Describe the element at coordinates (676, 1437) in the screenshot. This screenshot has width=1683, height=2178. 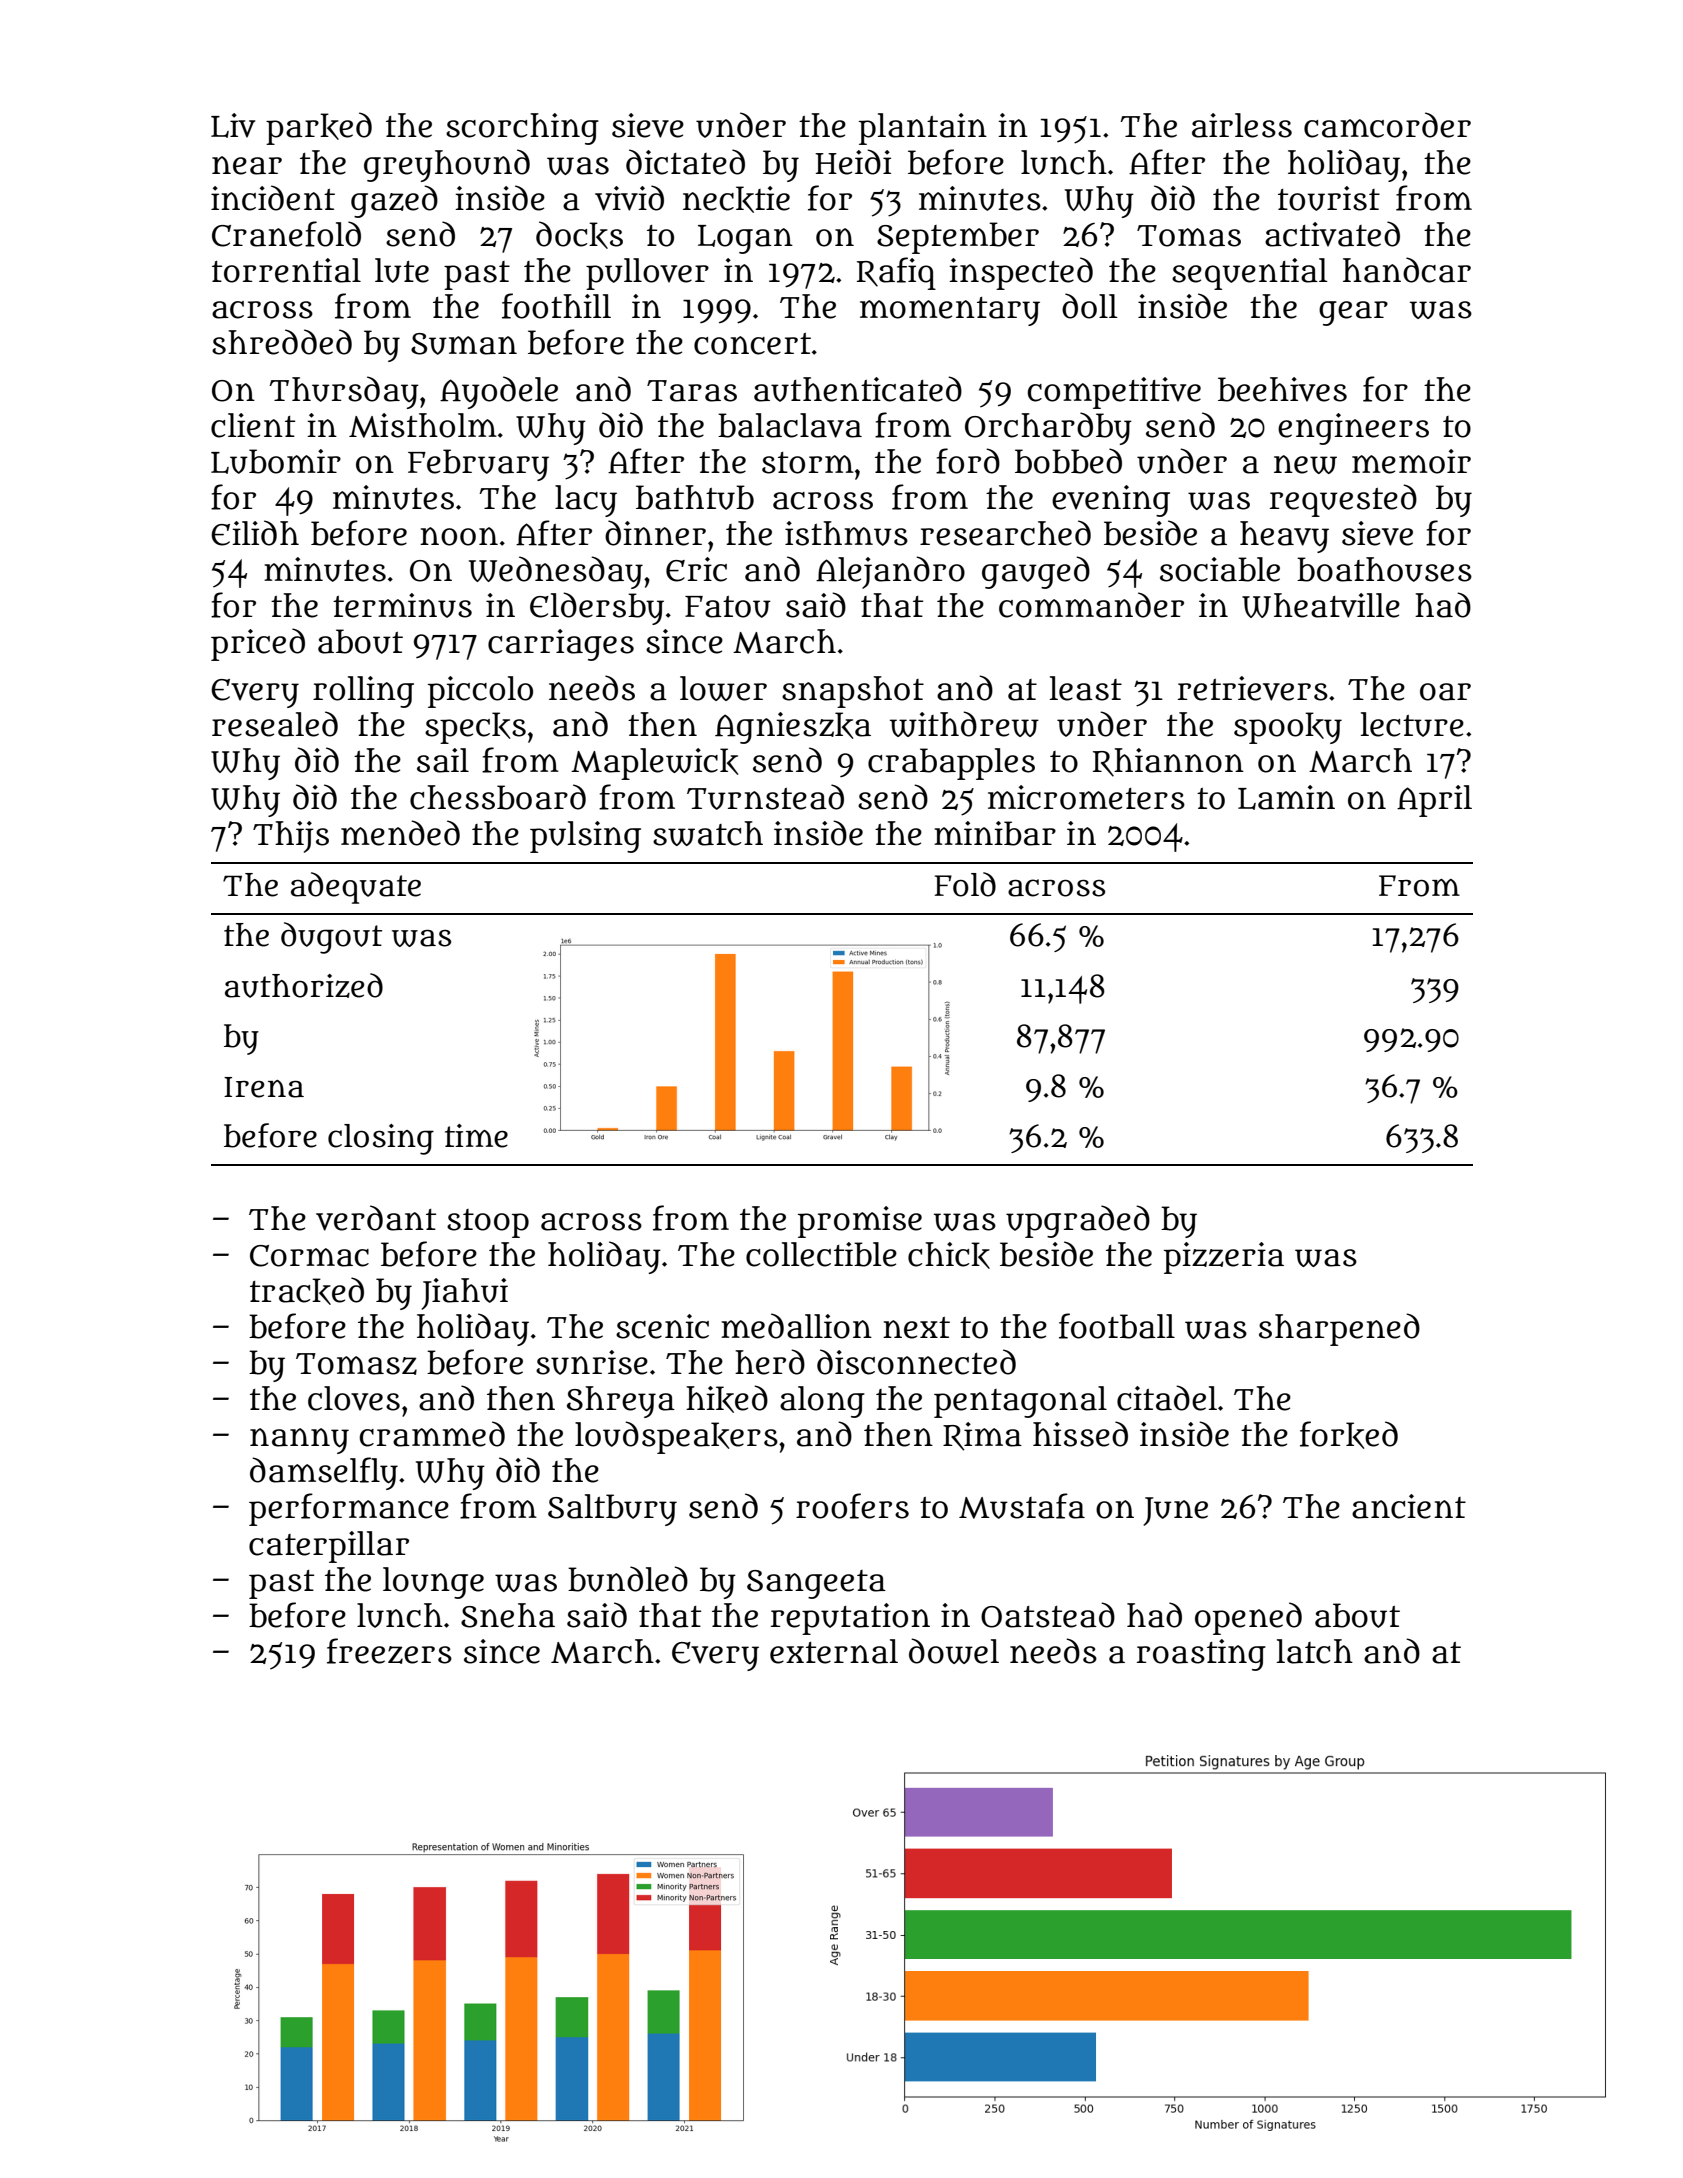
I see `loudspeakers` at that location.
